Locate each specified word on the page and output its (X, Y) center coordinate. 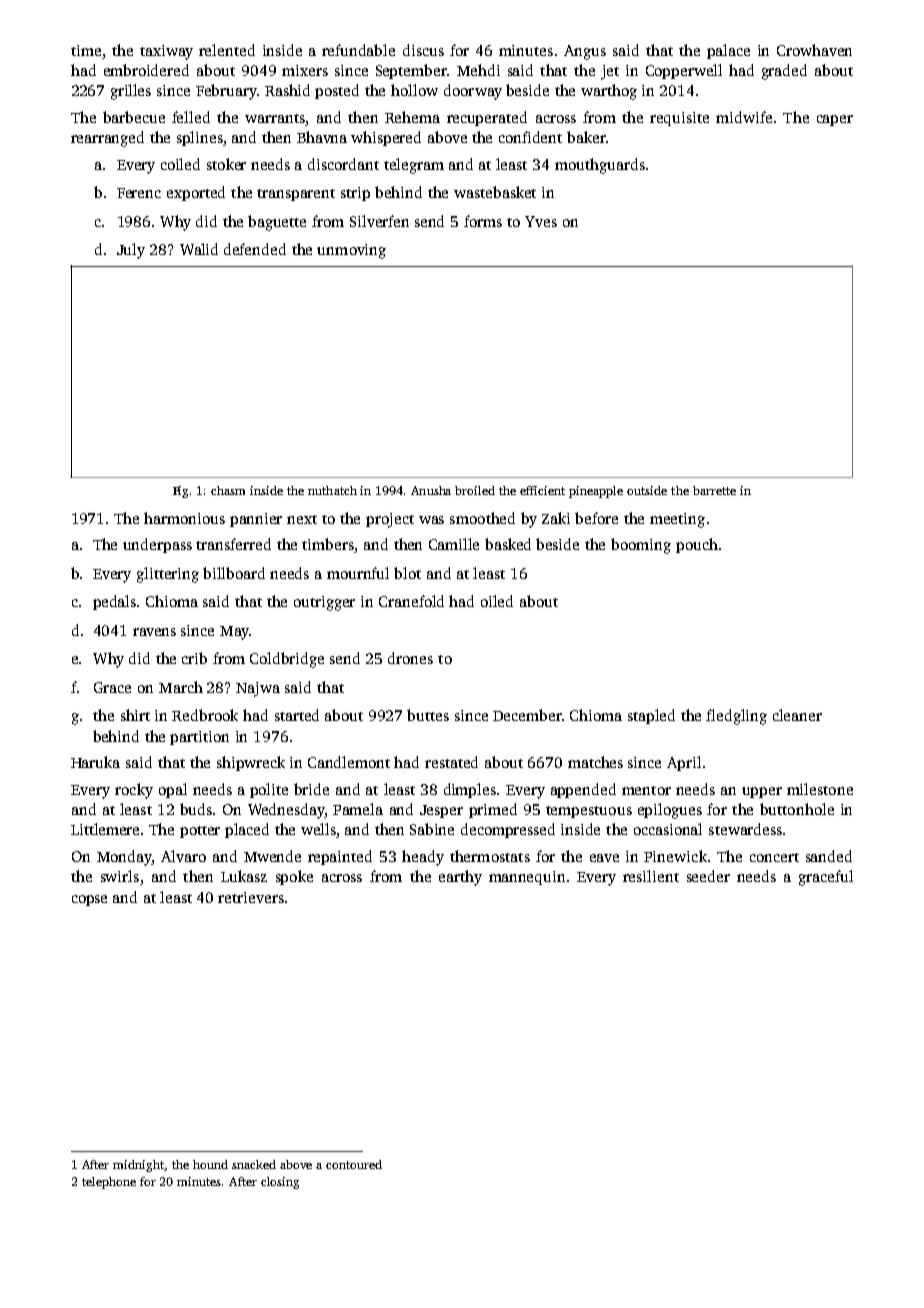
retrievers (251, 897)
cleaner (797, 715)
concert (774, 857)
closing (280, 1183)
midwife (744, 117)
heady (423, 858)
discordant (343, 164)
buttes (428, 715)
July (131, 251)
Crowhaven (814, 50)
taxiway (166, 52)
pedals (114, 602)
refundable (358, 50)
